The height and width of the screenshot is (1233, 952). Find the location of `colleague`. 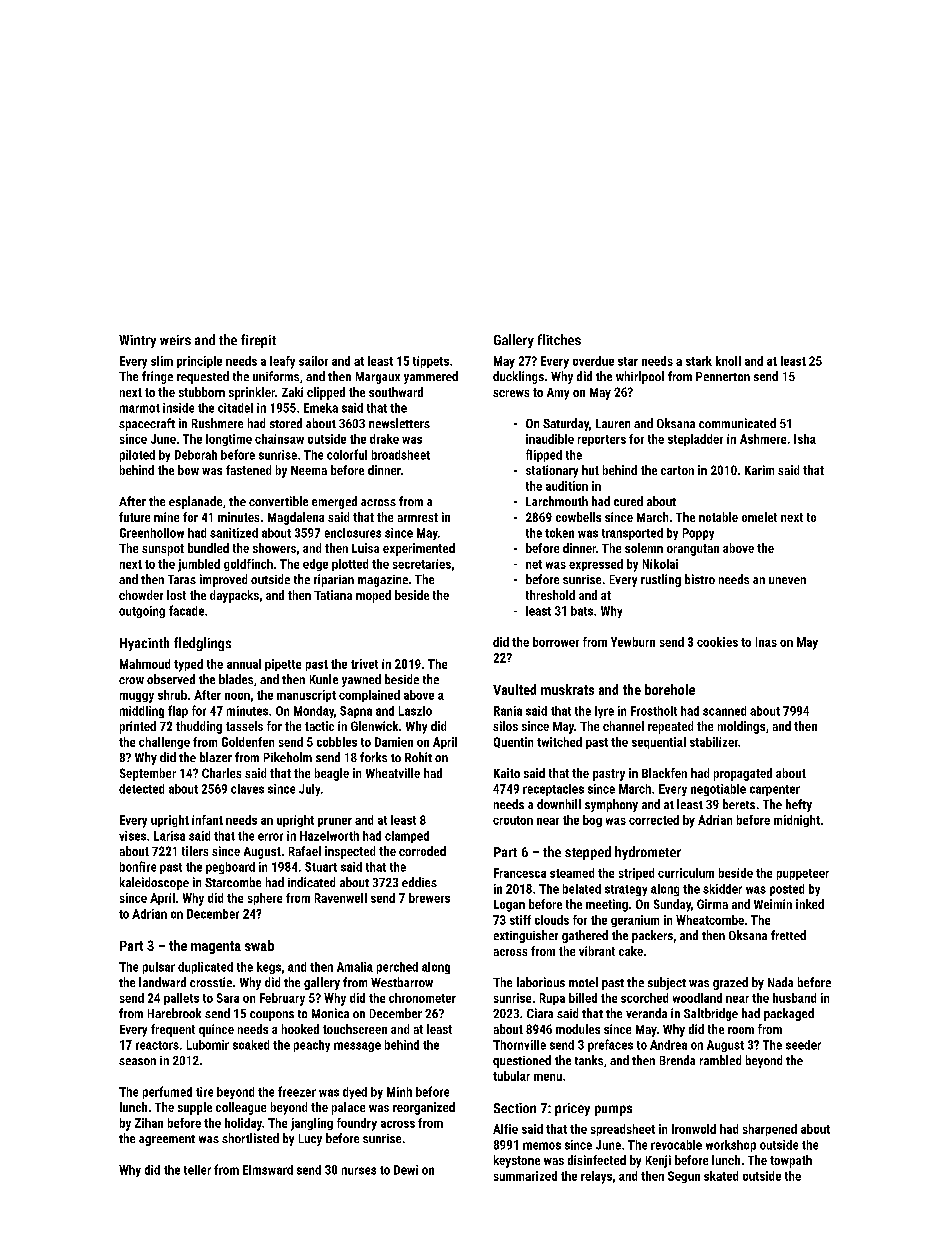

colleague is located at coordinates (241, 1108).
